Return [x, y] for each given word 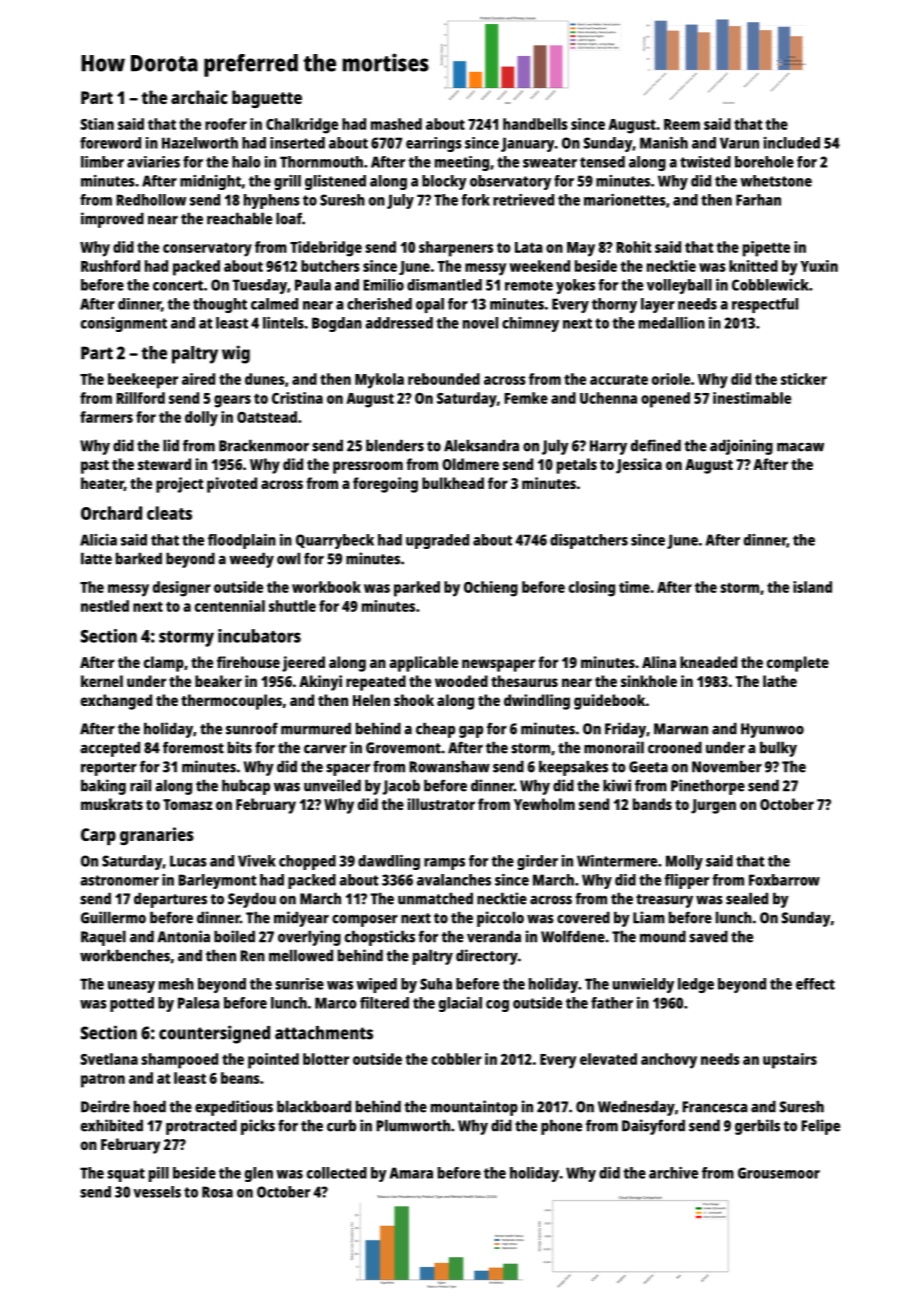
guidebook [609, 702]
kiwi [617, 785]
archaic [199, 97]
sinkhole [649, 681]
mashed [396, 124]
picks [258, 1127]
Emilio [383, 285]
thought [220, 305]
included [792, 143]
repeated [376, 683]
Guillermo [113, 917]
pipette [766, 249]
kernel [102, 681]
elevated [608, 1059]
